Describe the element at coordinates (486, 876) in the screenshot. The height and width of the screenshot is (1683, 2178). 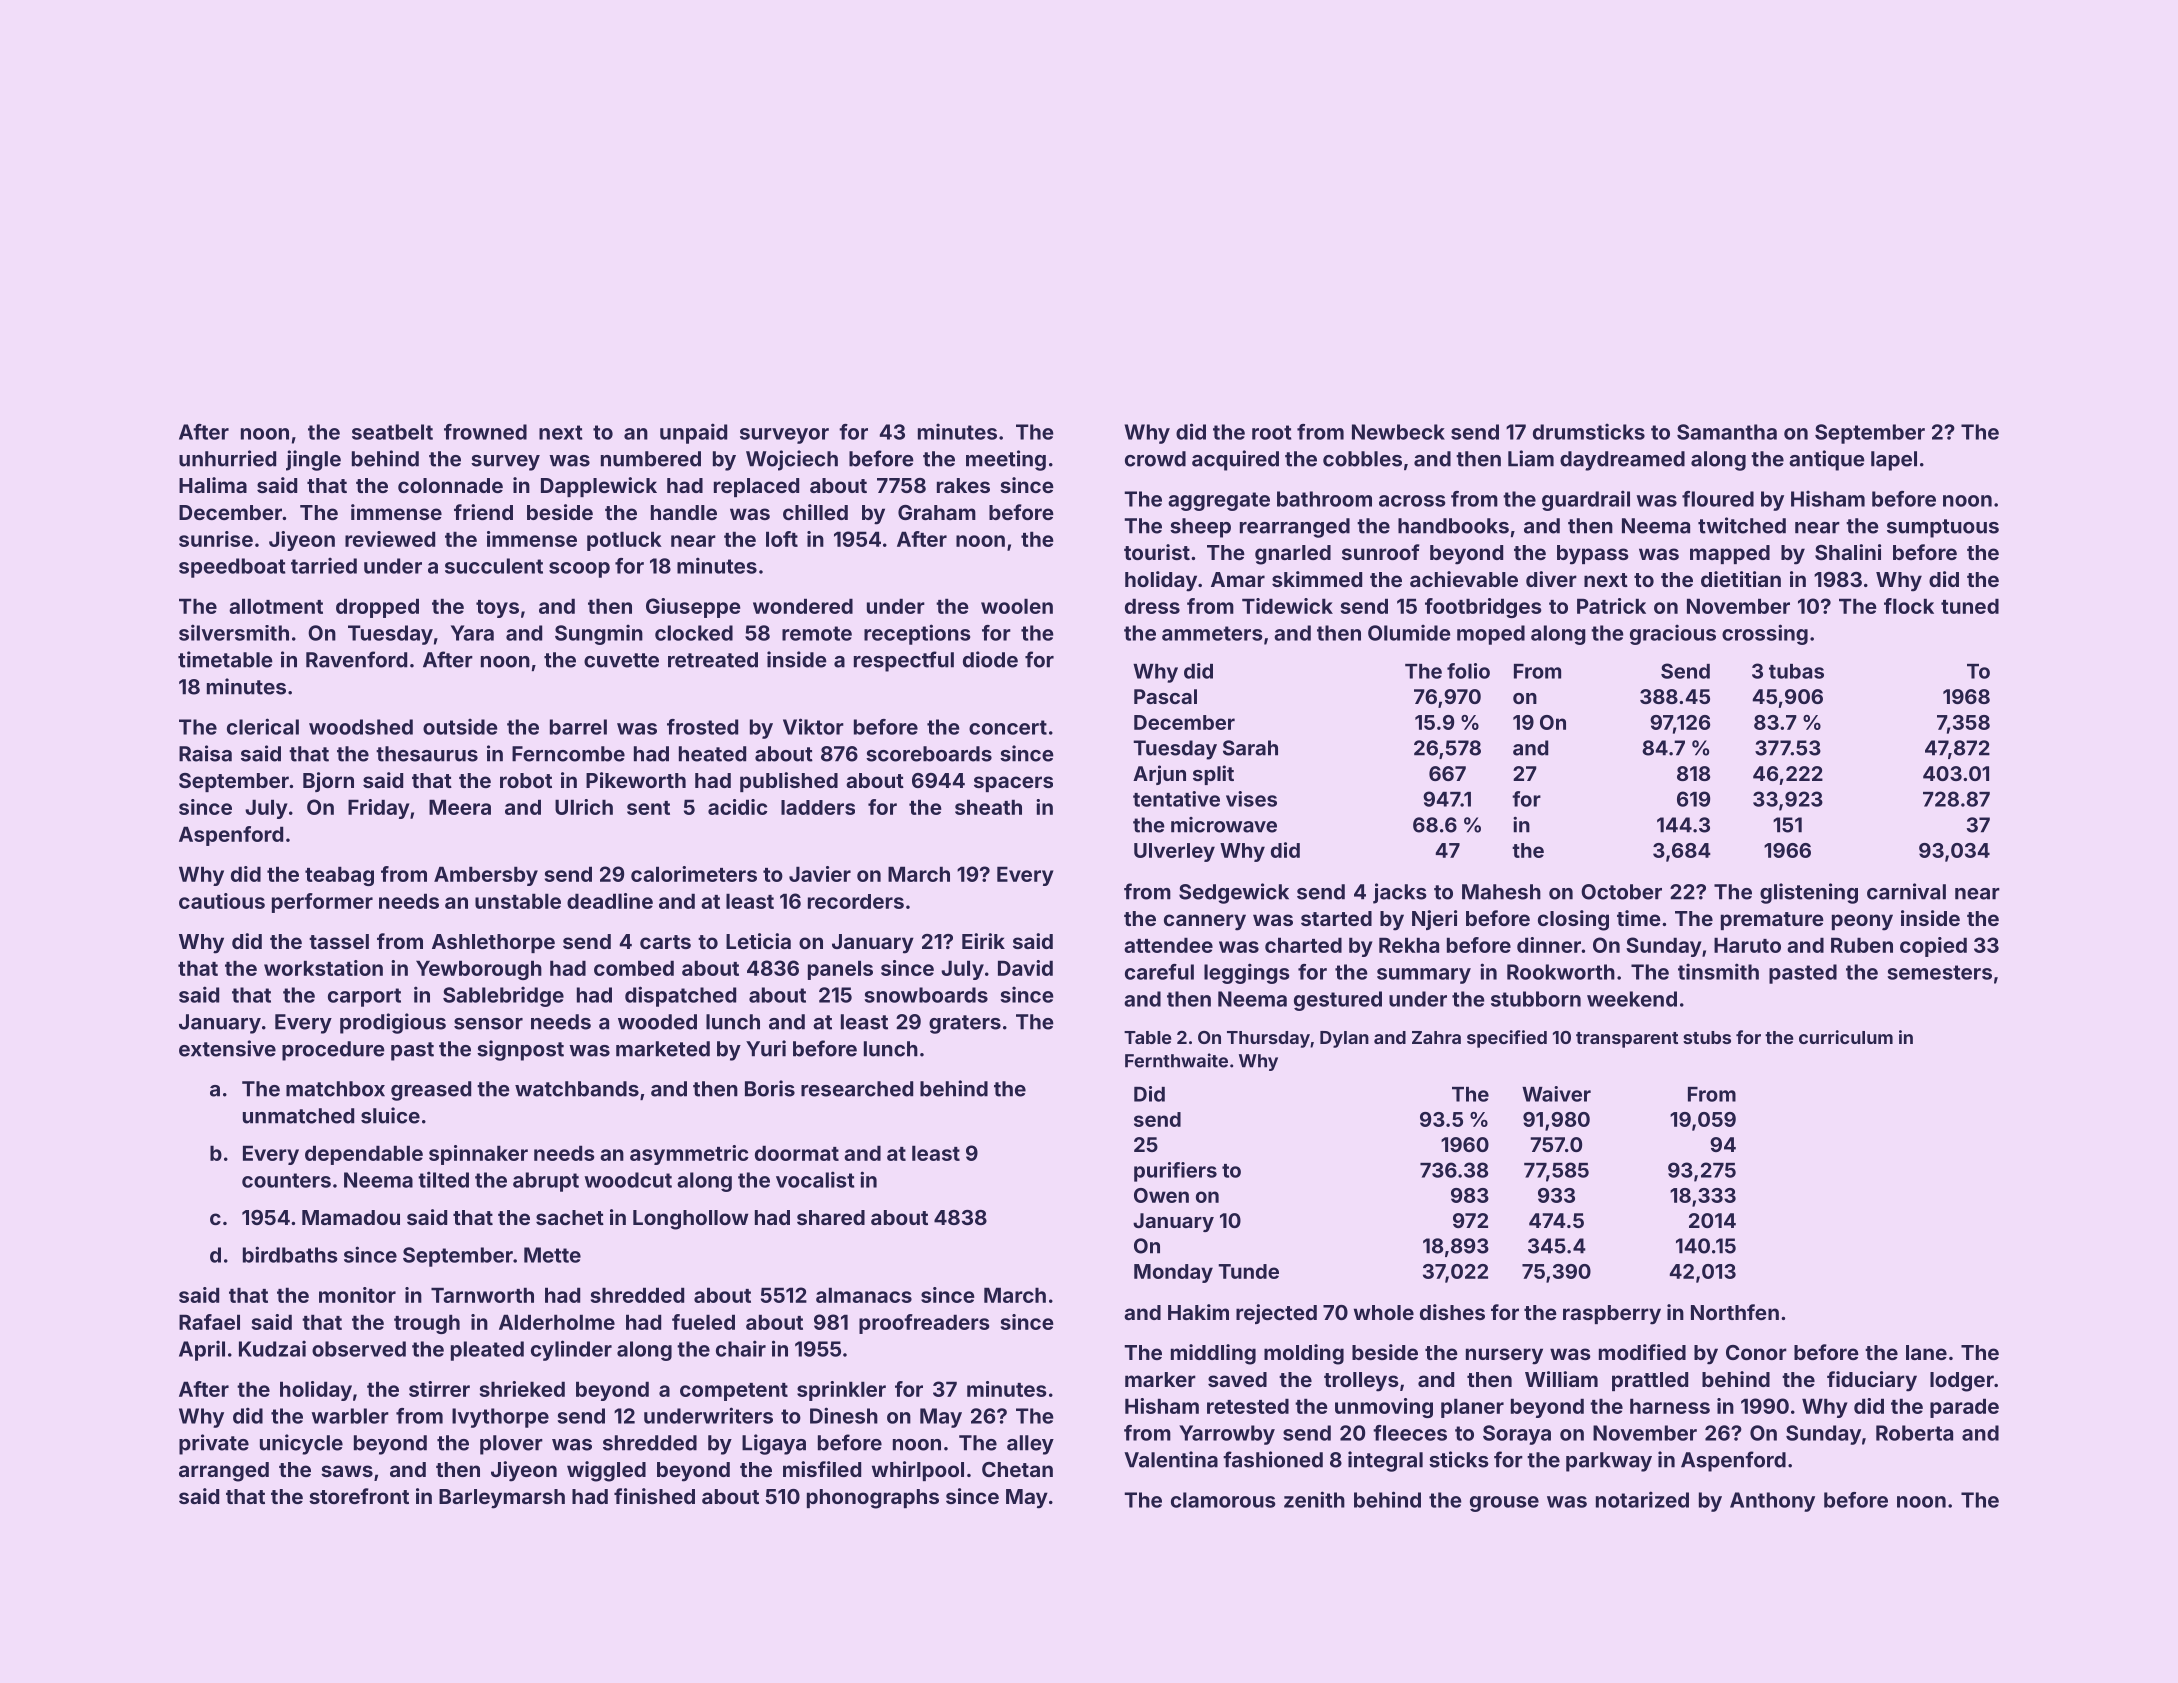
I see `Ambersby` at that location.
